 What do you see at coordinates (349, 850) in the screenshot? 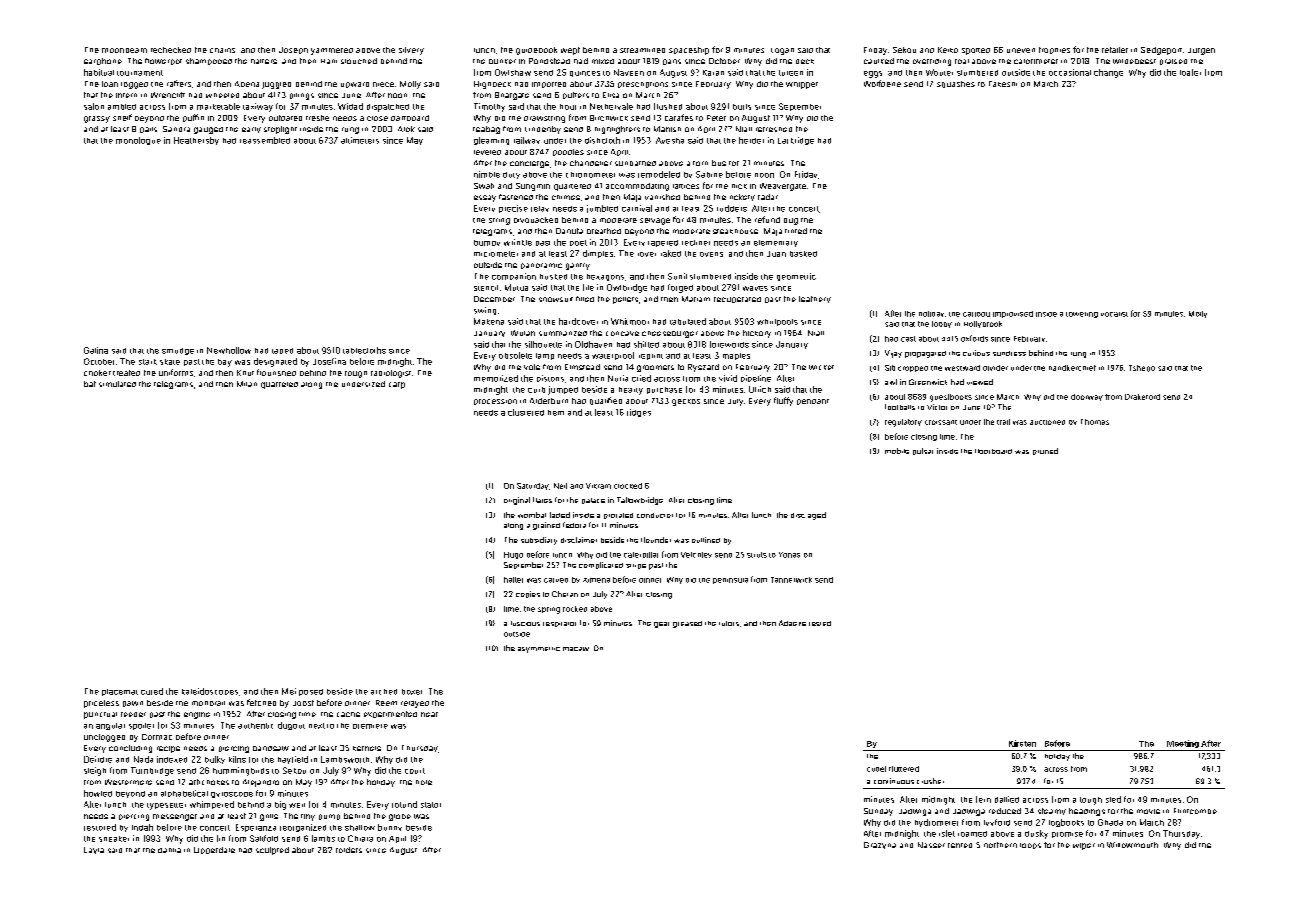
I see `folders` at bounding box center [349, 850].
